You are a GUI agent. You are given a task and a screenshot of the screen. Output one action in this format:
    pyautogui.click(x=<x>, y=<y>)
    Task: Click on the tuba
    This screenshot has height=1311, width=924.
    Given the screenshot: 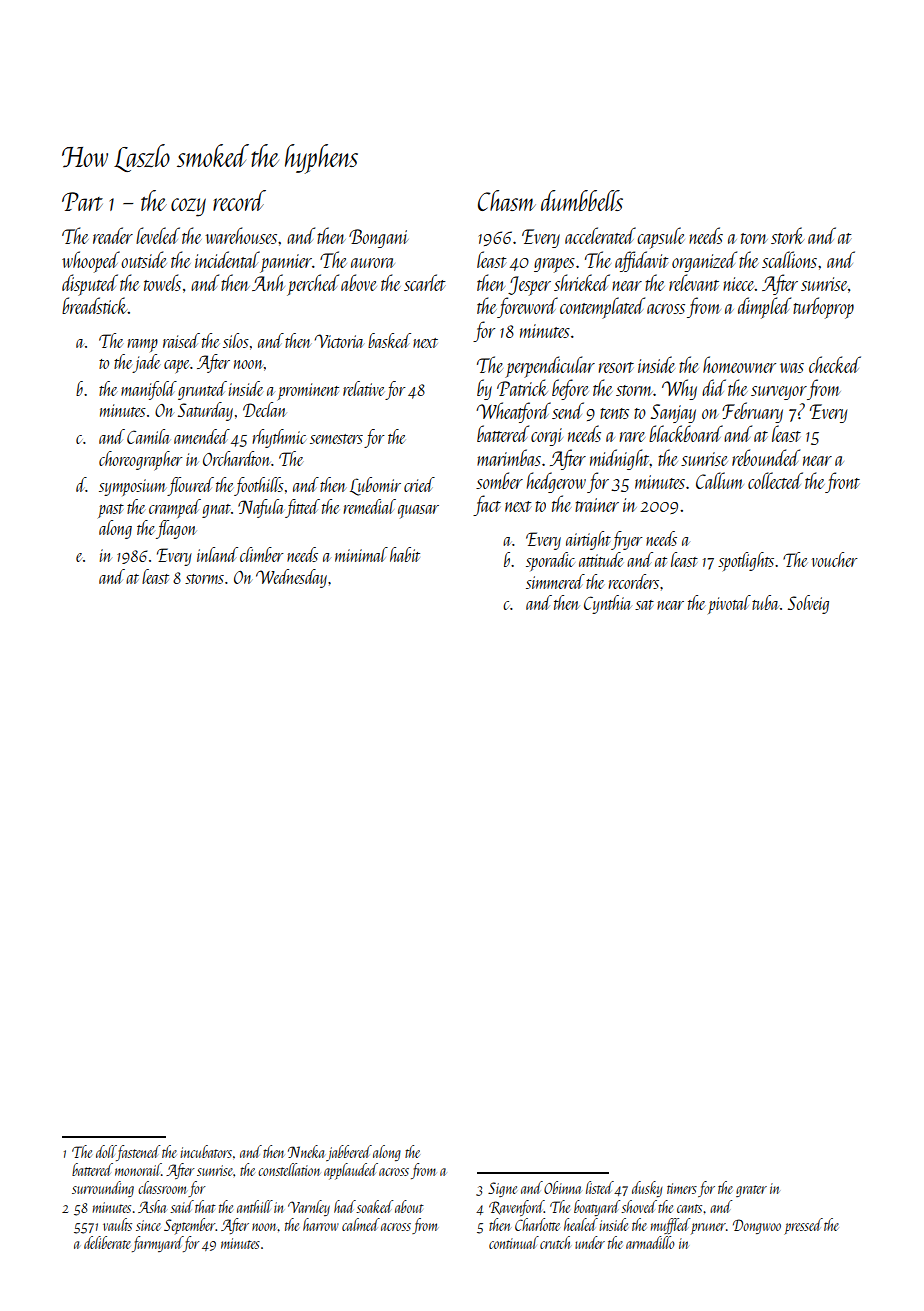 What is the action you would take?
    pyautogui.click(x=765, y=602)
